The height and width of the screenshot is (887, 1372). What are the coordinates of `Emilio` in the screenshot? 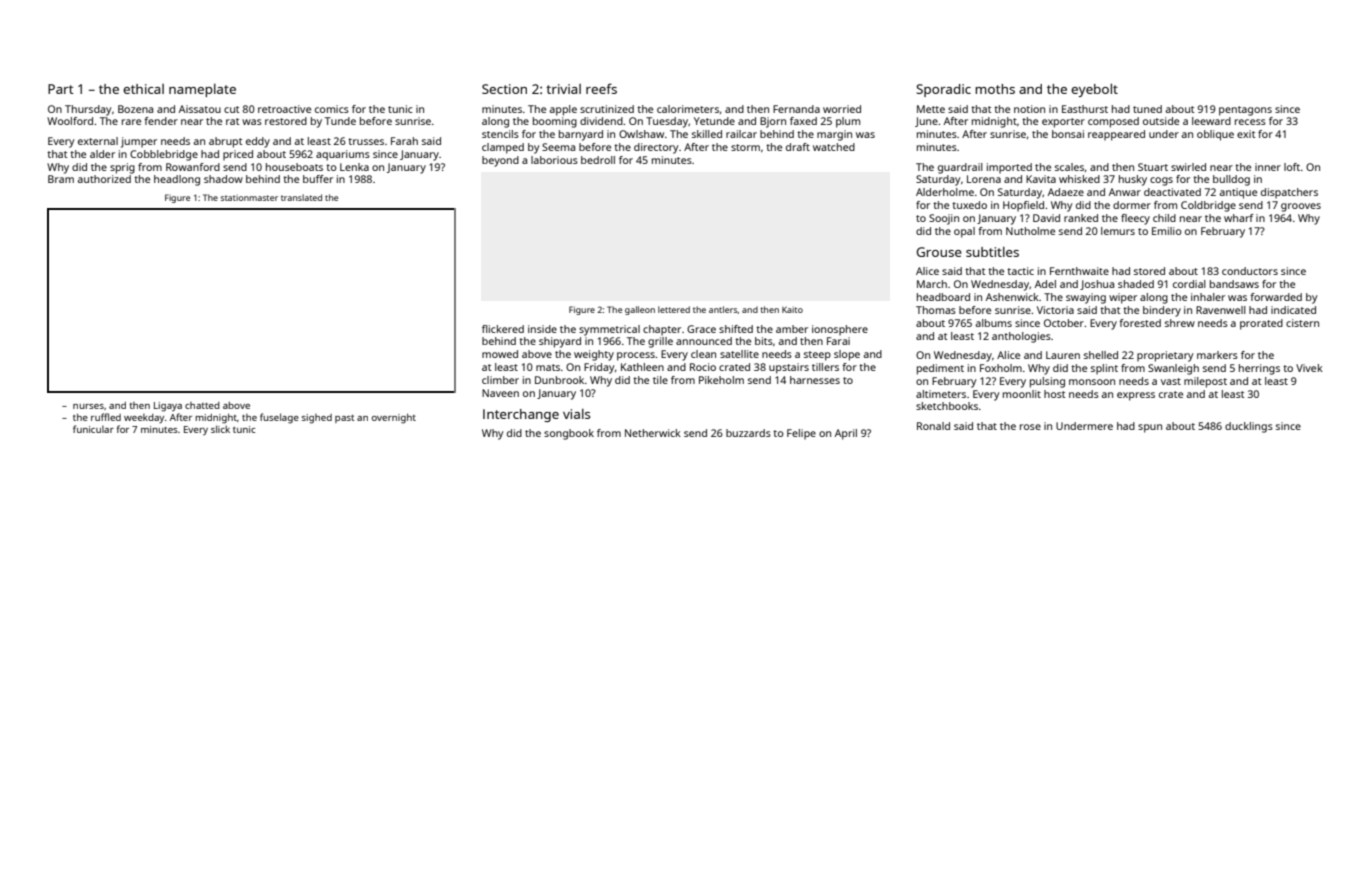 It's located at (1167, 231).
